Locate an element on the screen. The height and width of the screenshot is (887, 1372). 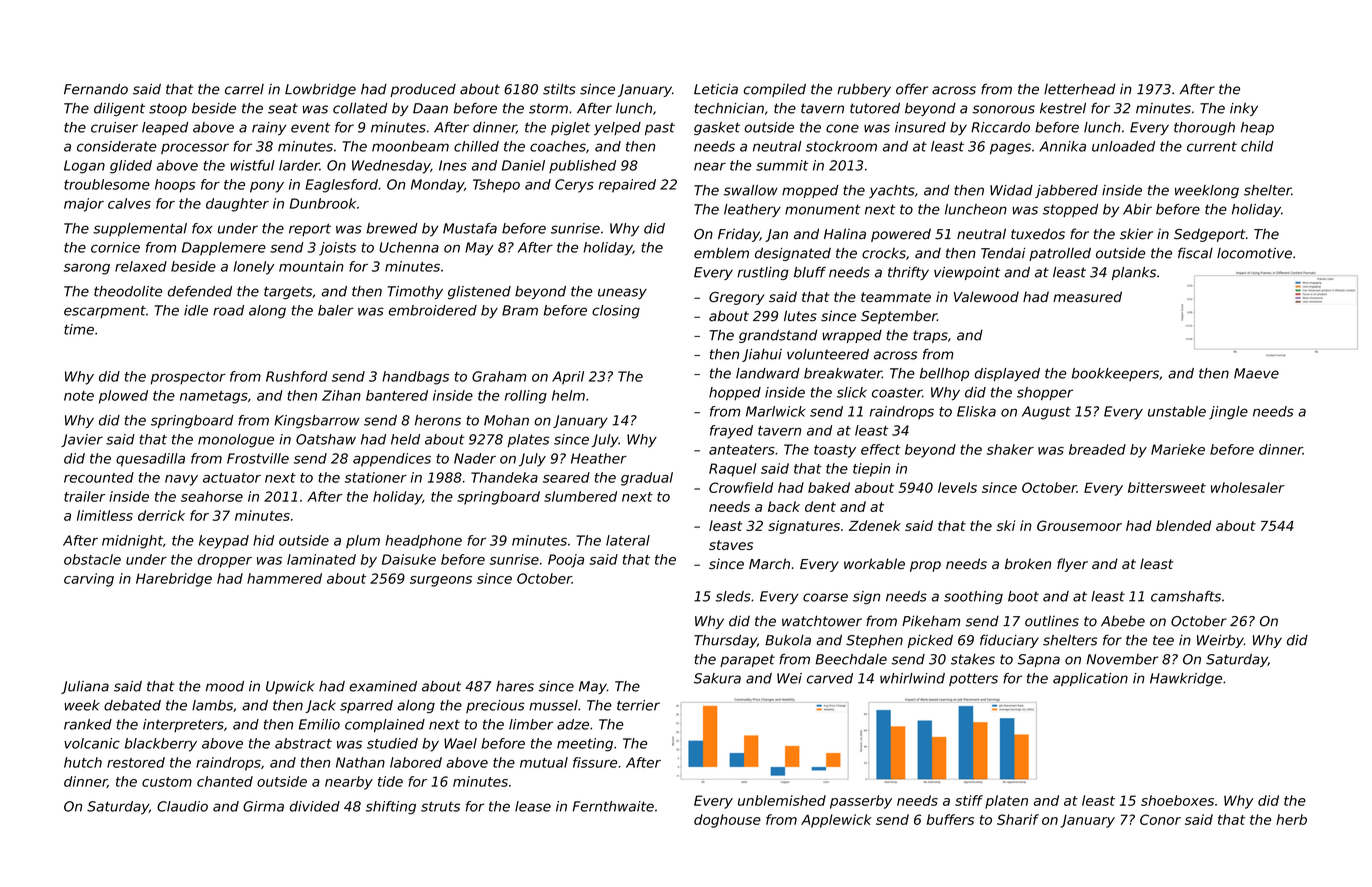
Sharif is located at coordinates (1018, 819).
